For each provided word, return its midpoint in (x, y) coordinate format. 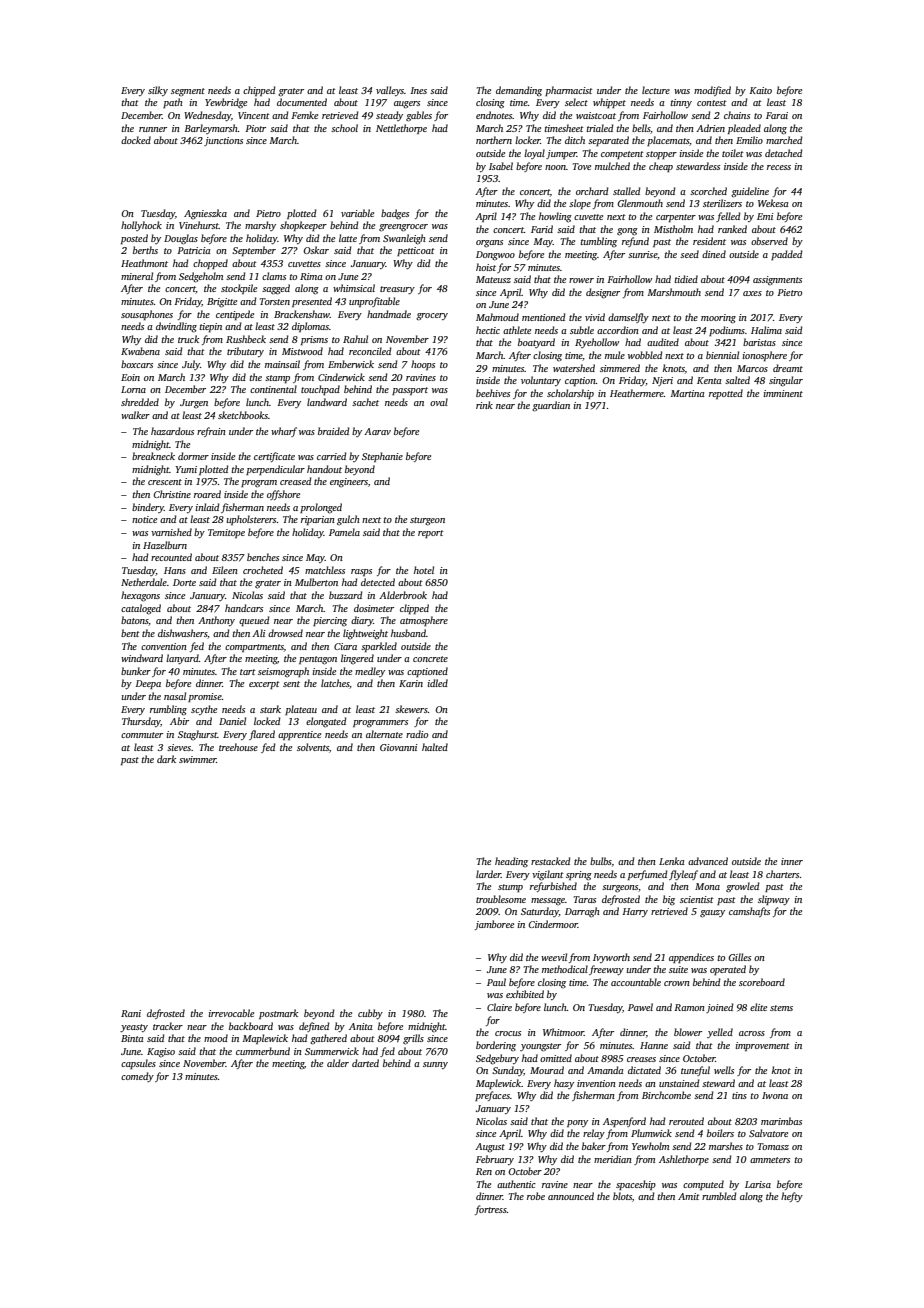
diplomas (310, 327)
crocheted (263, 570)
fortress (491, 1210)
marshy (260, 226)
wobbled (645, 355)
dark (166, 759)
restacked (551, 861)
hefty (792, 1197)
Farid (542, 229)
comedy (137, 1077)
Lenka (671, 861)
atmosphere (424, 621)
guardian (551, 406)
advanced (708, 861)
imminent (783, 393)
